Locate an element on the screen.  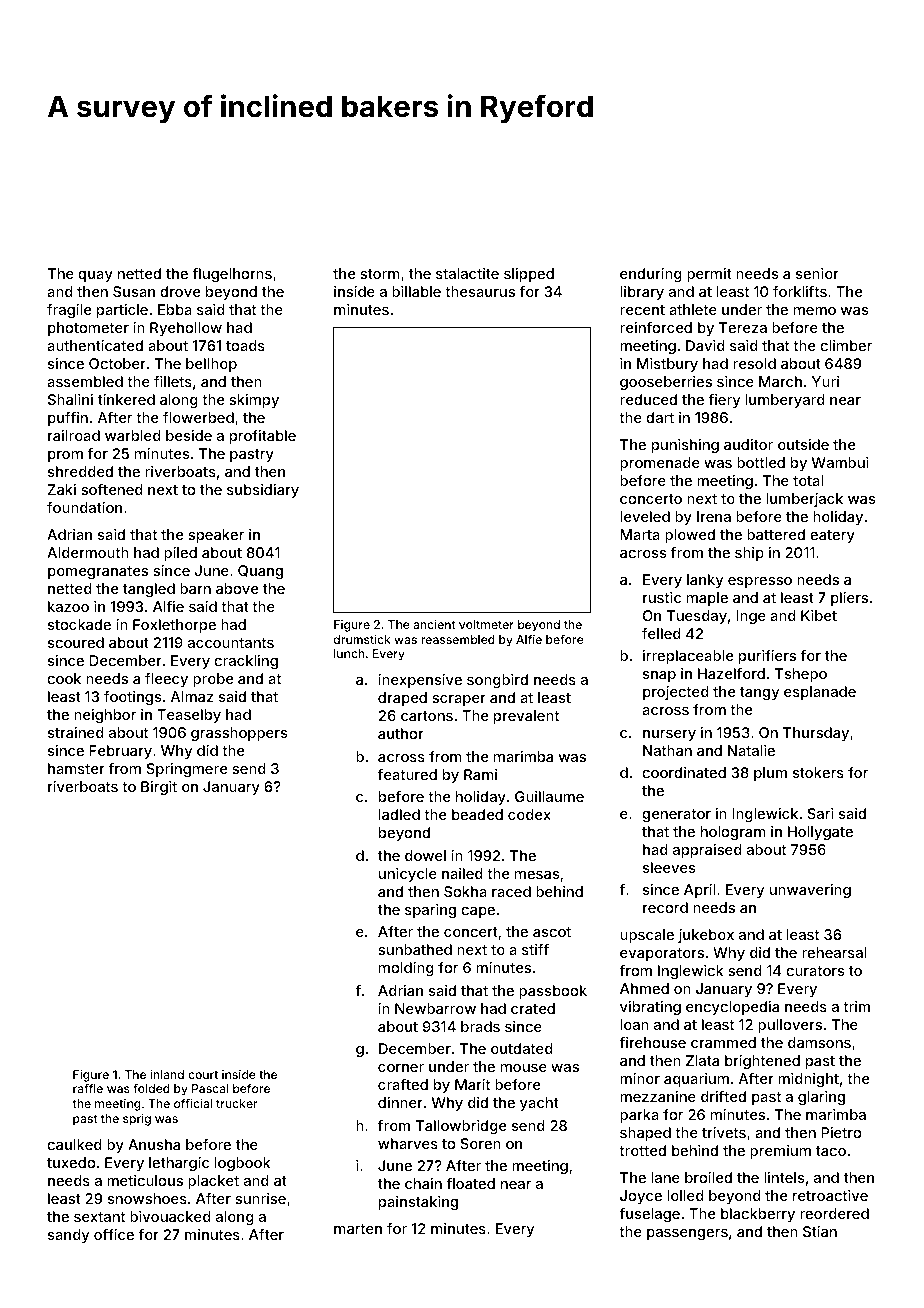
corner is located at coordinates (401, 1068).
